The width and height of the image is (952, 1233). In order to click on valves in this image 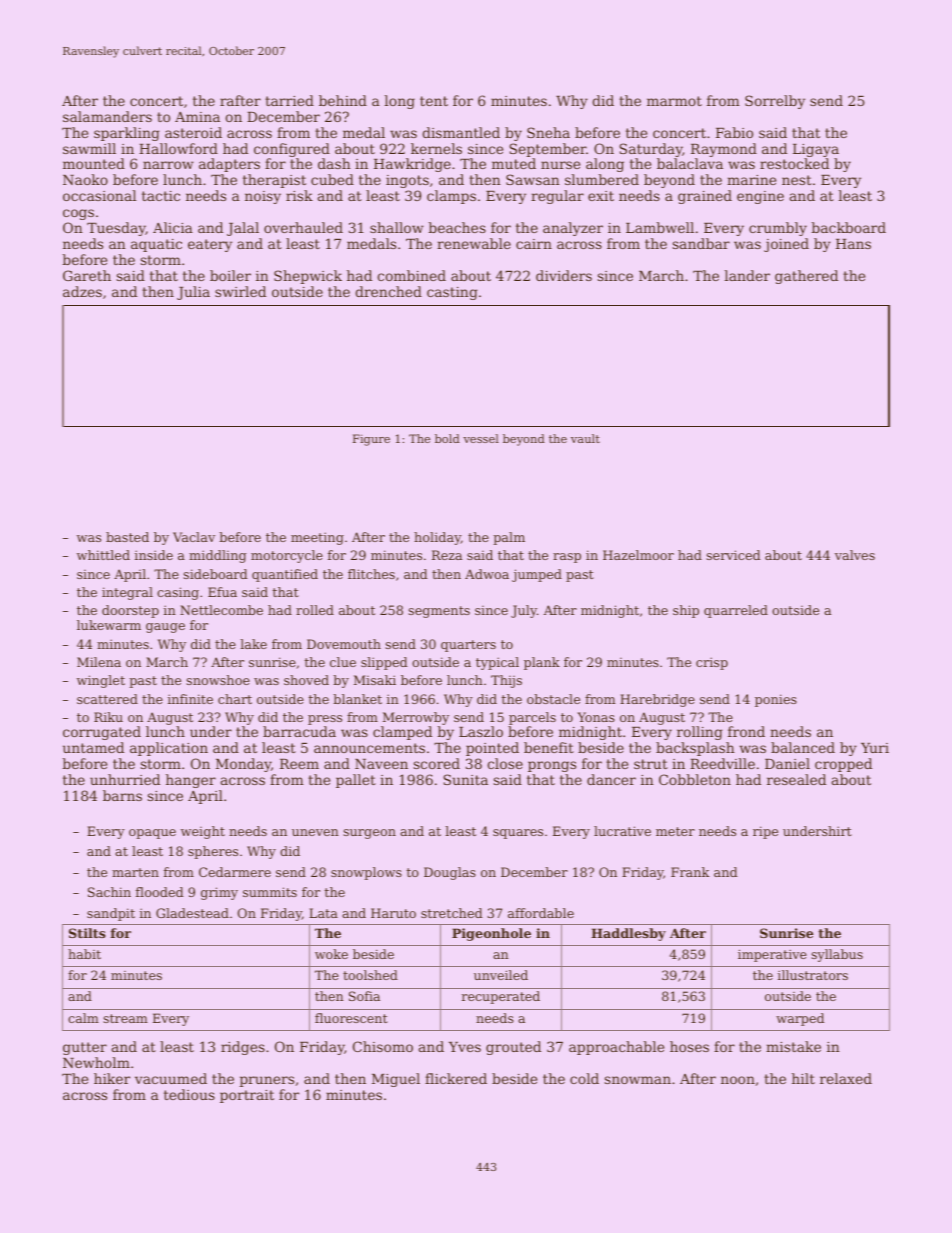, I will do `click(855, 555)`.
